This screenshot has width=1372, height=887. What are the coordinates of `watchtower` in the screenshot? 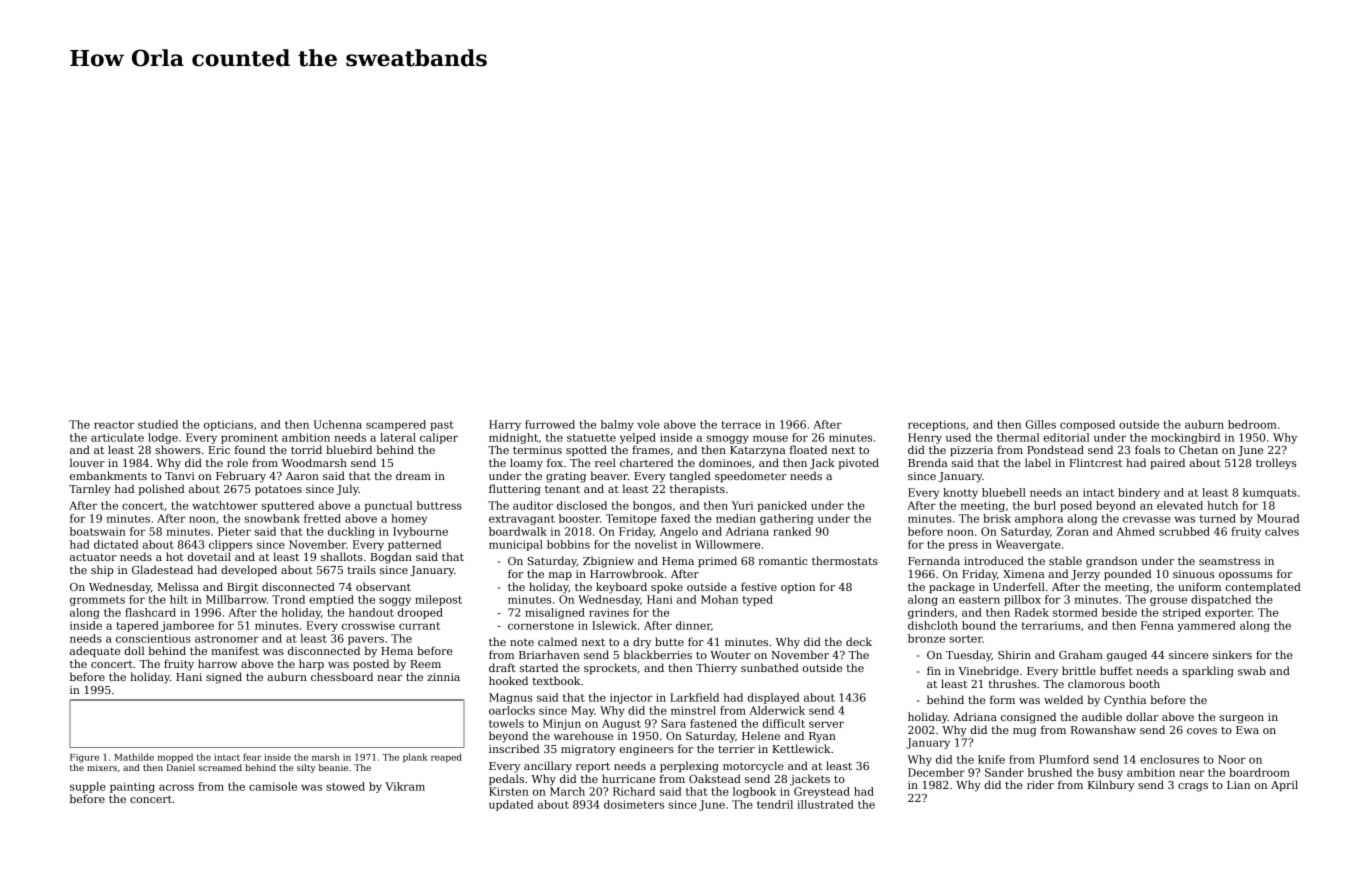 It's located at (225, 505).
